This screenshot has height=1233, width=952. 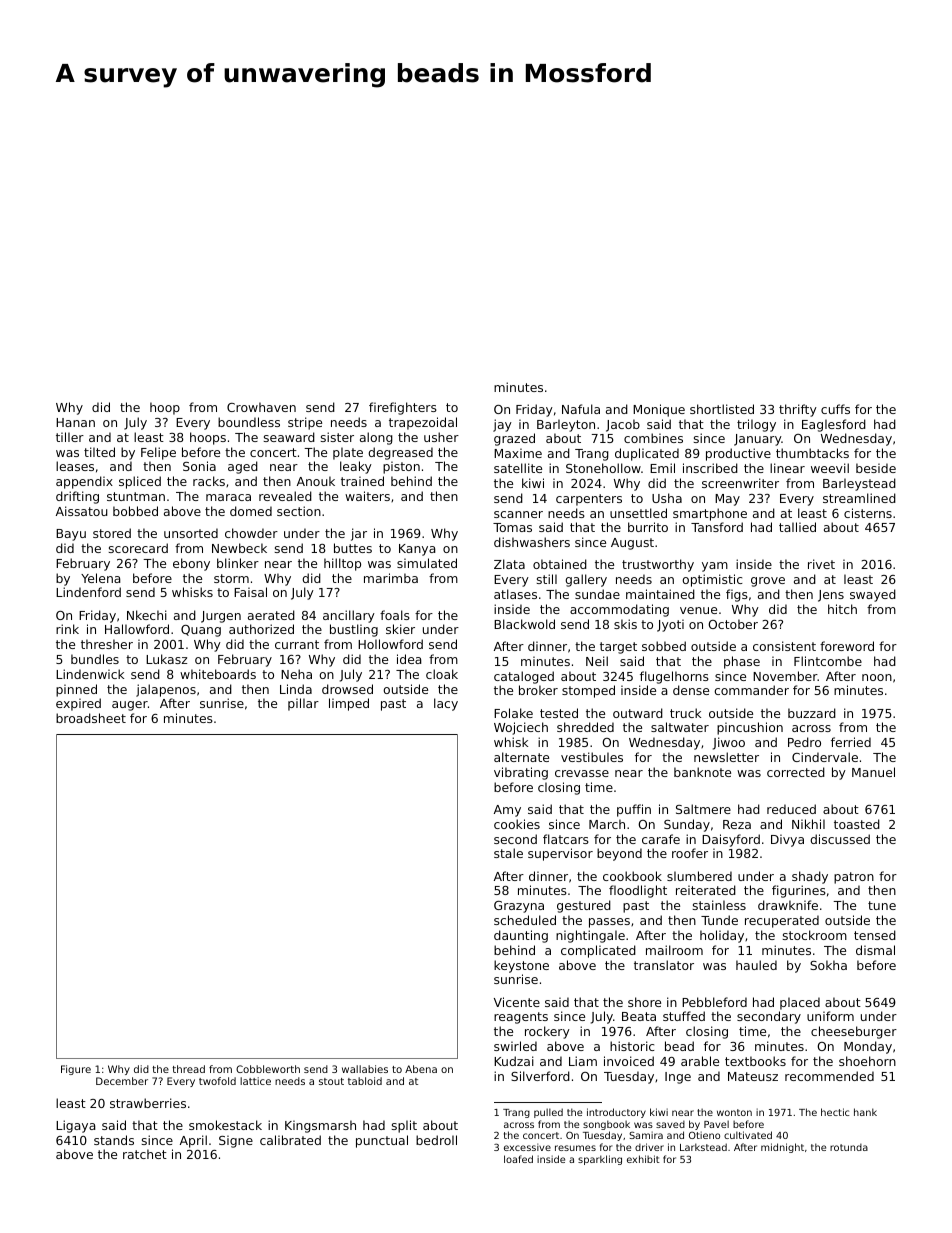 I want to click on atlases, so click(x=515, y=594).
